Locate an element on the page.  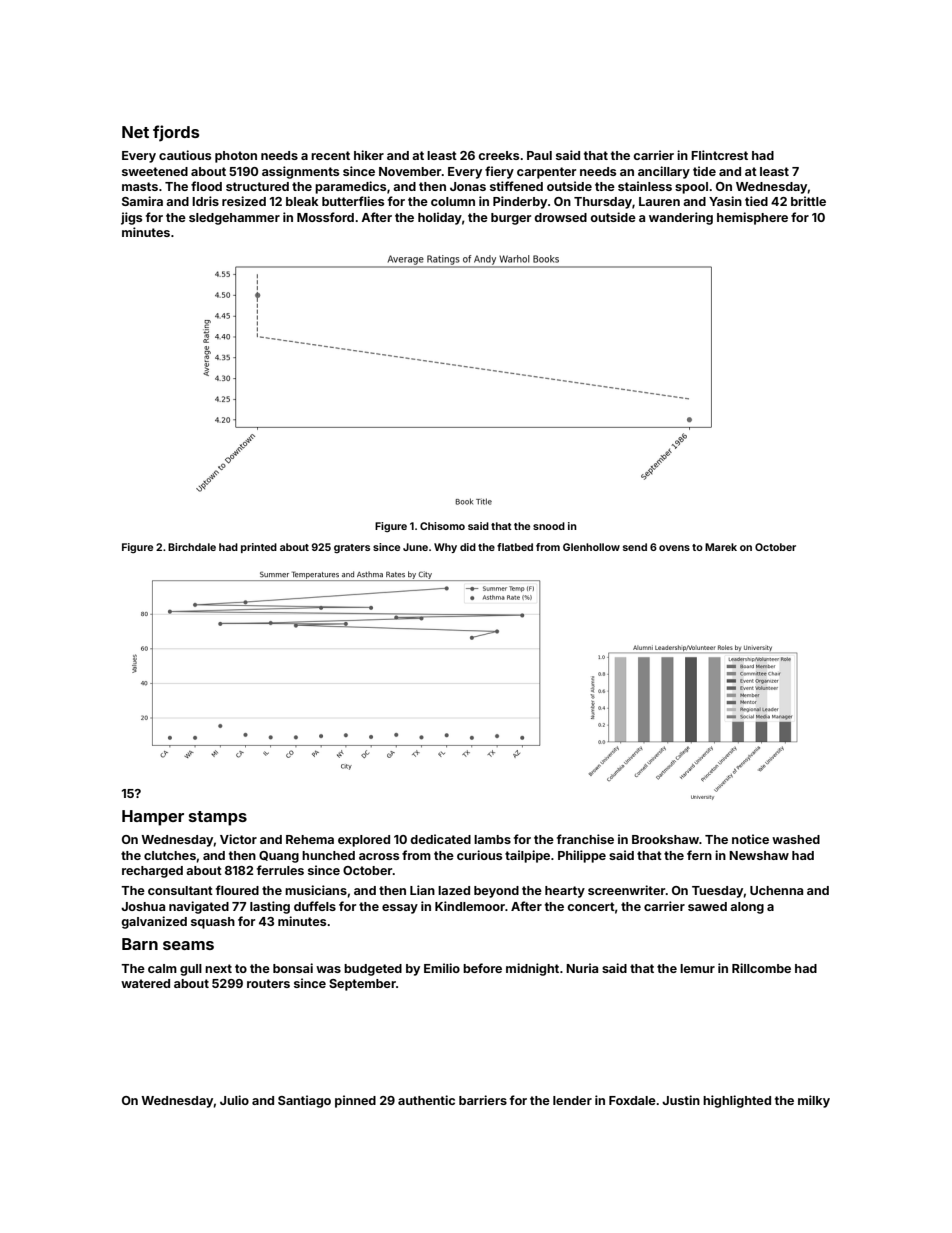
stamps is located at coordinates (218, 818).
